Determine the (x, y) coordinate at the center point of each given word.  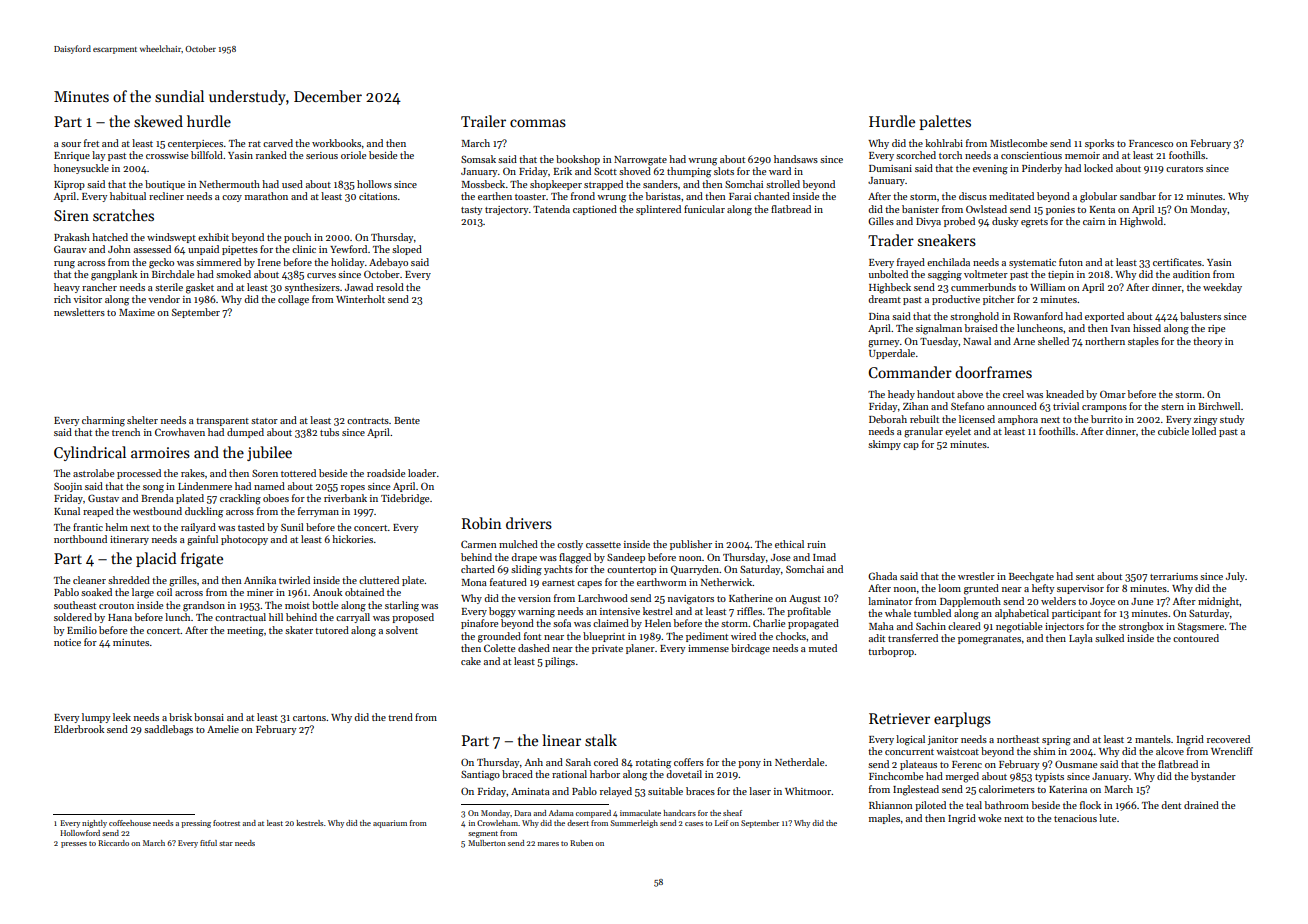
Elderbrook (79, 729)
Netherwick (727, 582)
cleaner (89, 580)
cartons (309, 718)
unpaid (203, 250)
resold (390, 287)
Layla (1081, 639)
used (292, 184)
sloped (407, 250)
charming (103, 421)
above (970, 394)
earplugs (962, 720)
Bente (407, 420)
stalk (601, 740)
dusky (1005, 222)
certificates (1177, 262)
